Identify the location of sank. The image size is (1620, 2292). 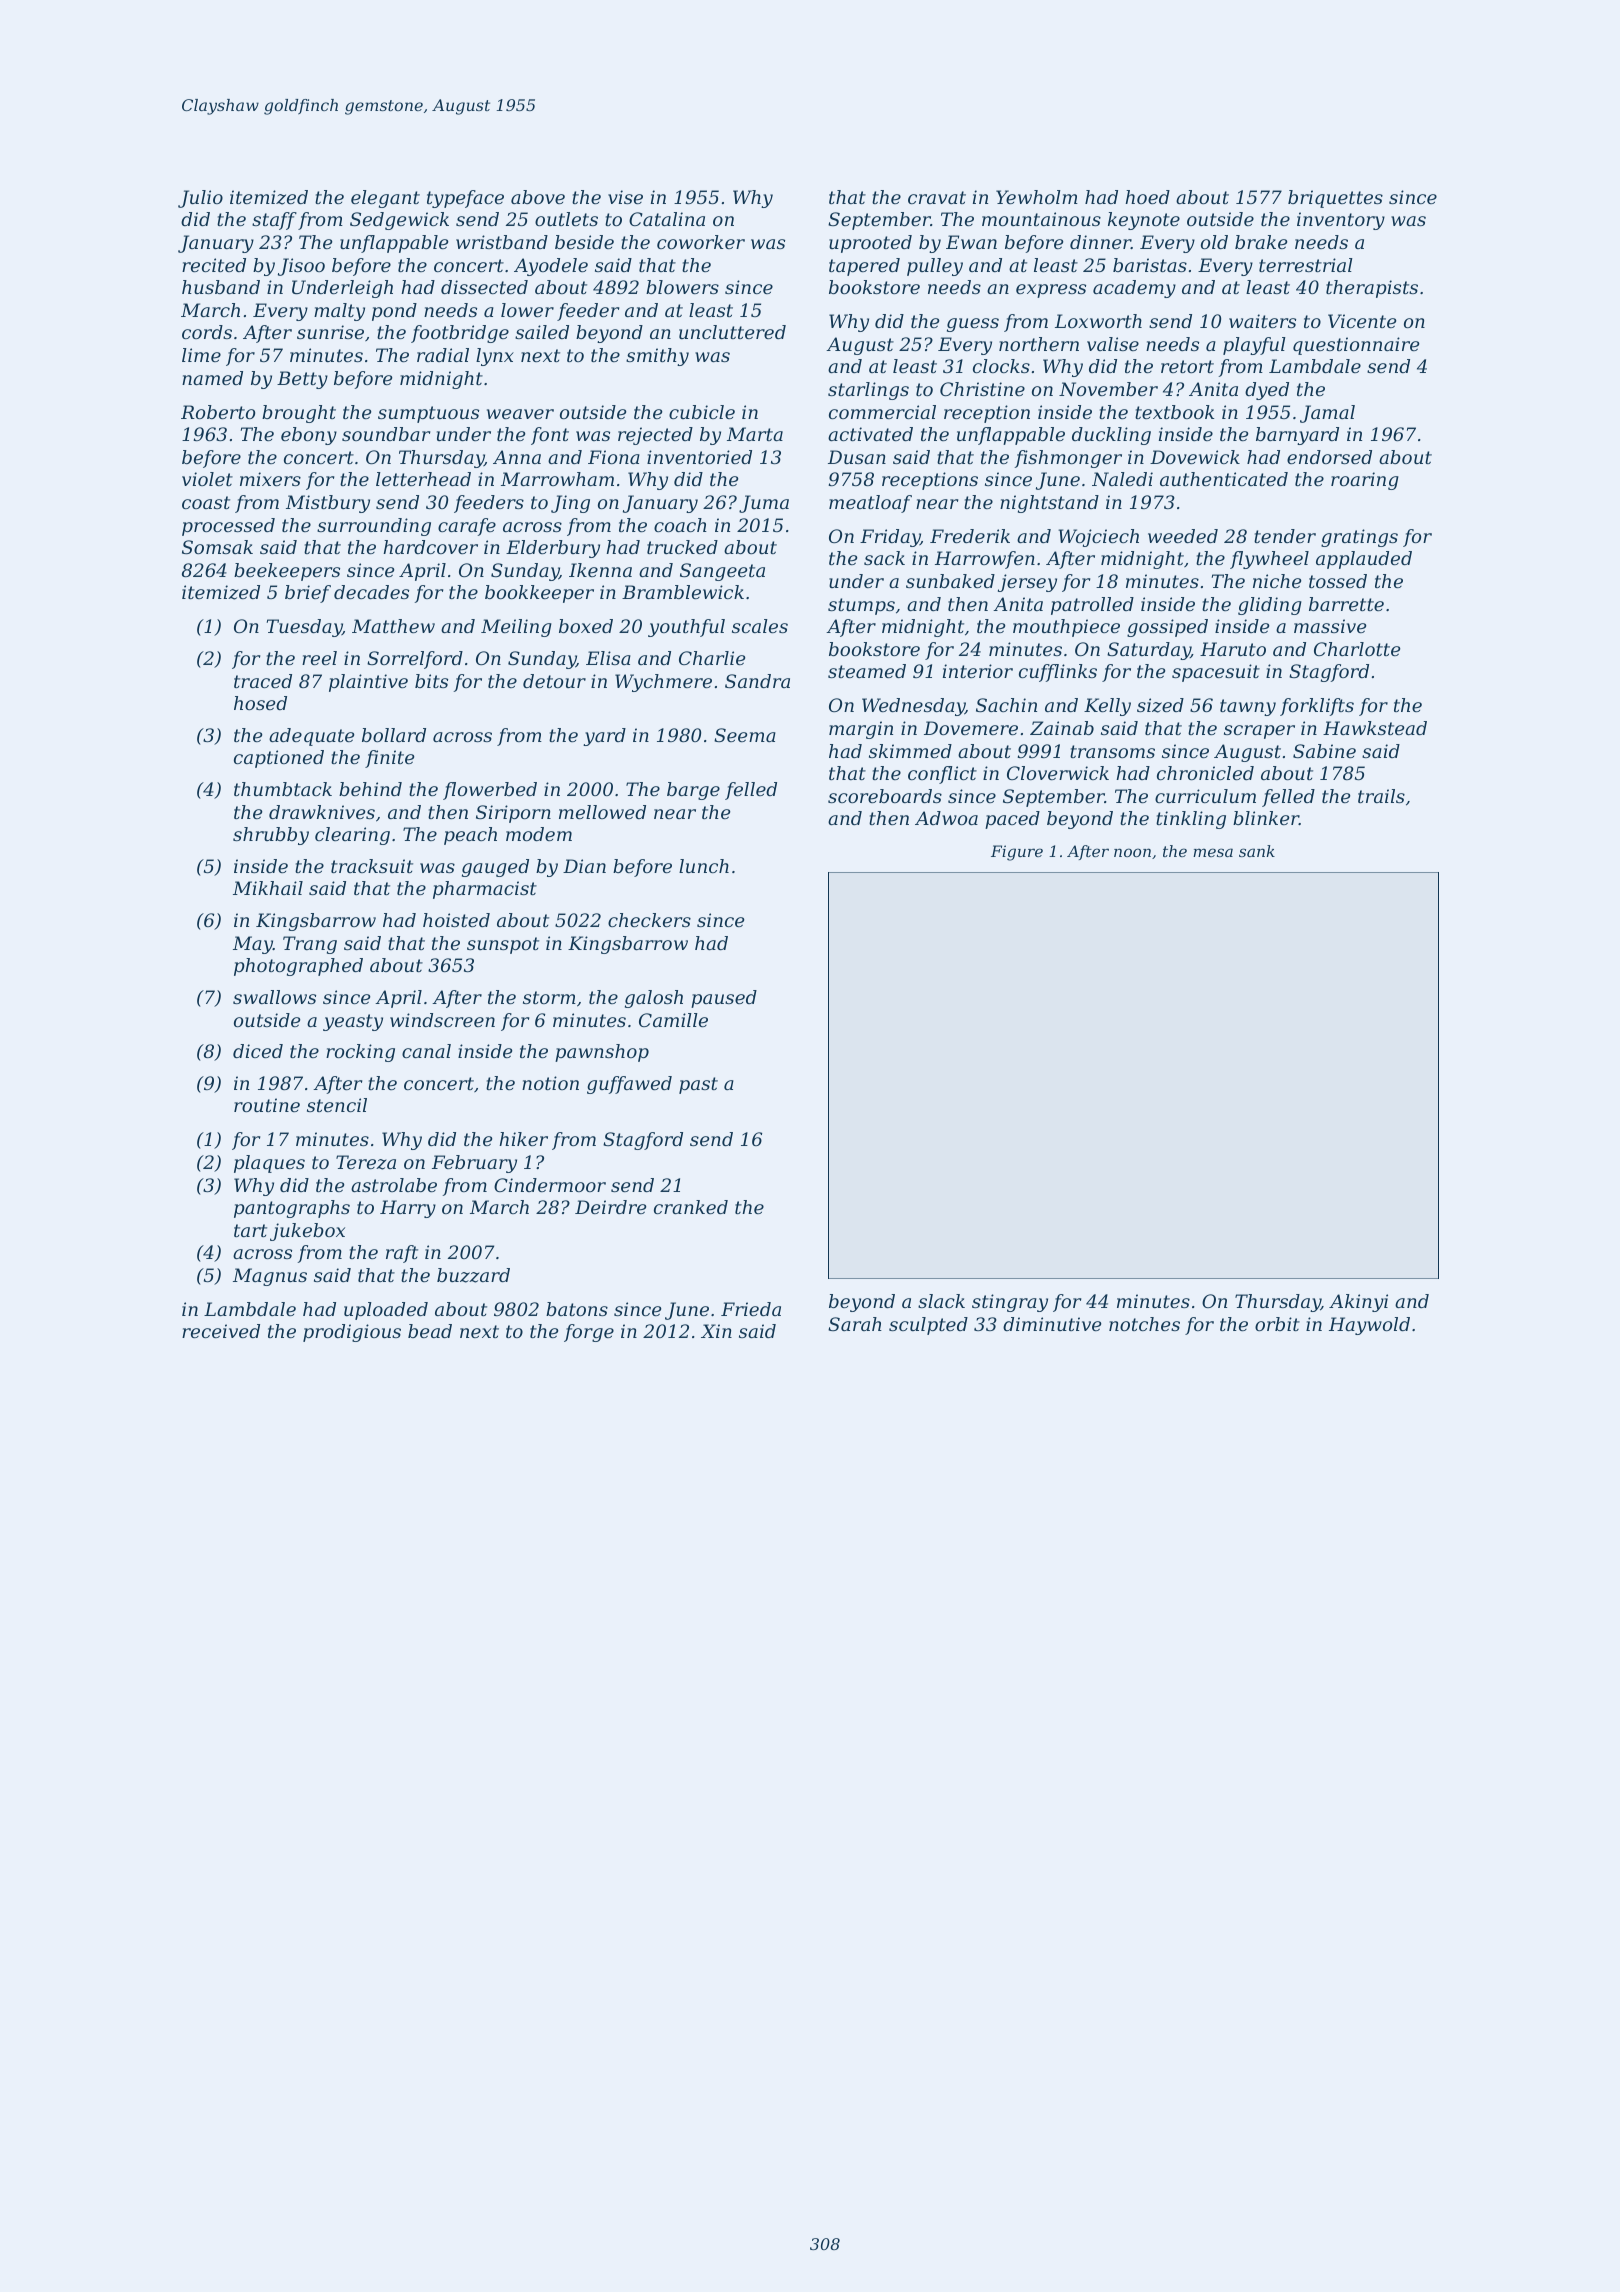
(1257, 851).
